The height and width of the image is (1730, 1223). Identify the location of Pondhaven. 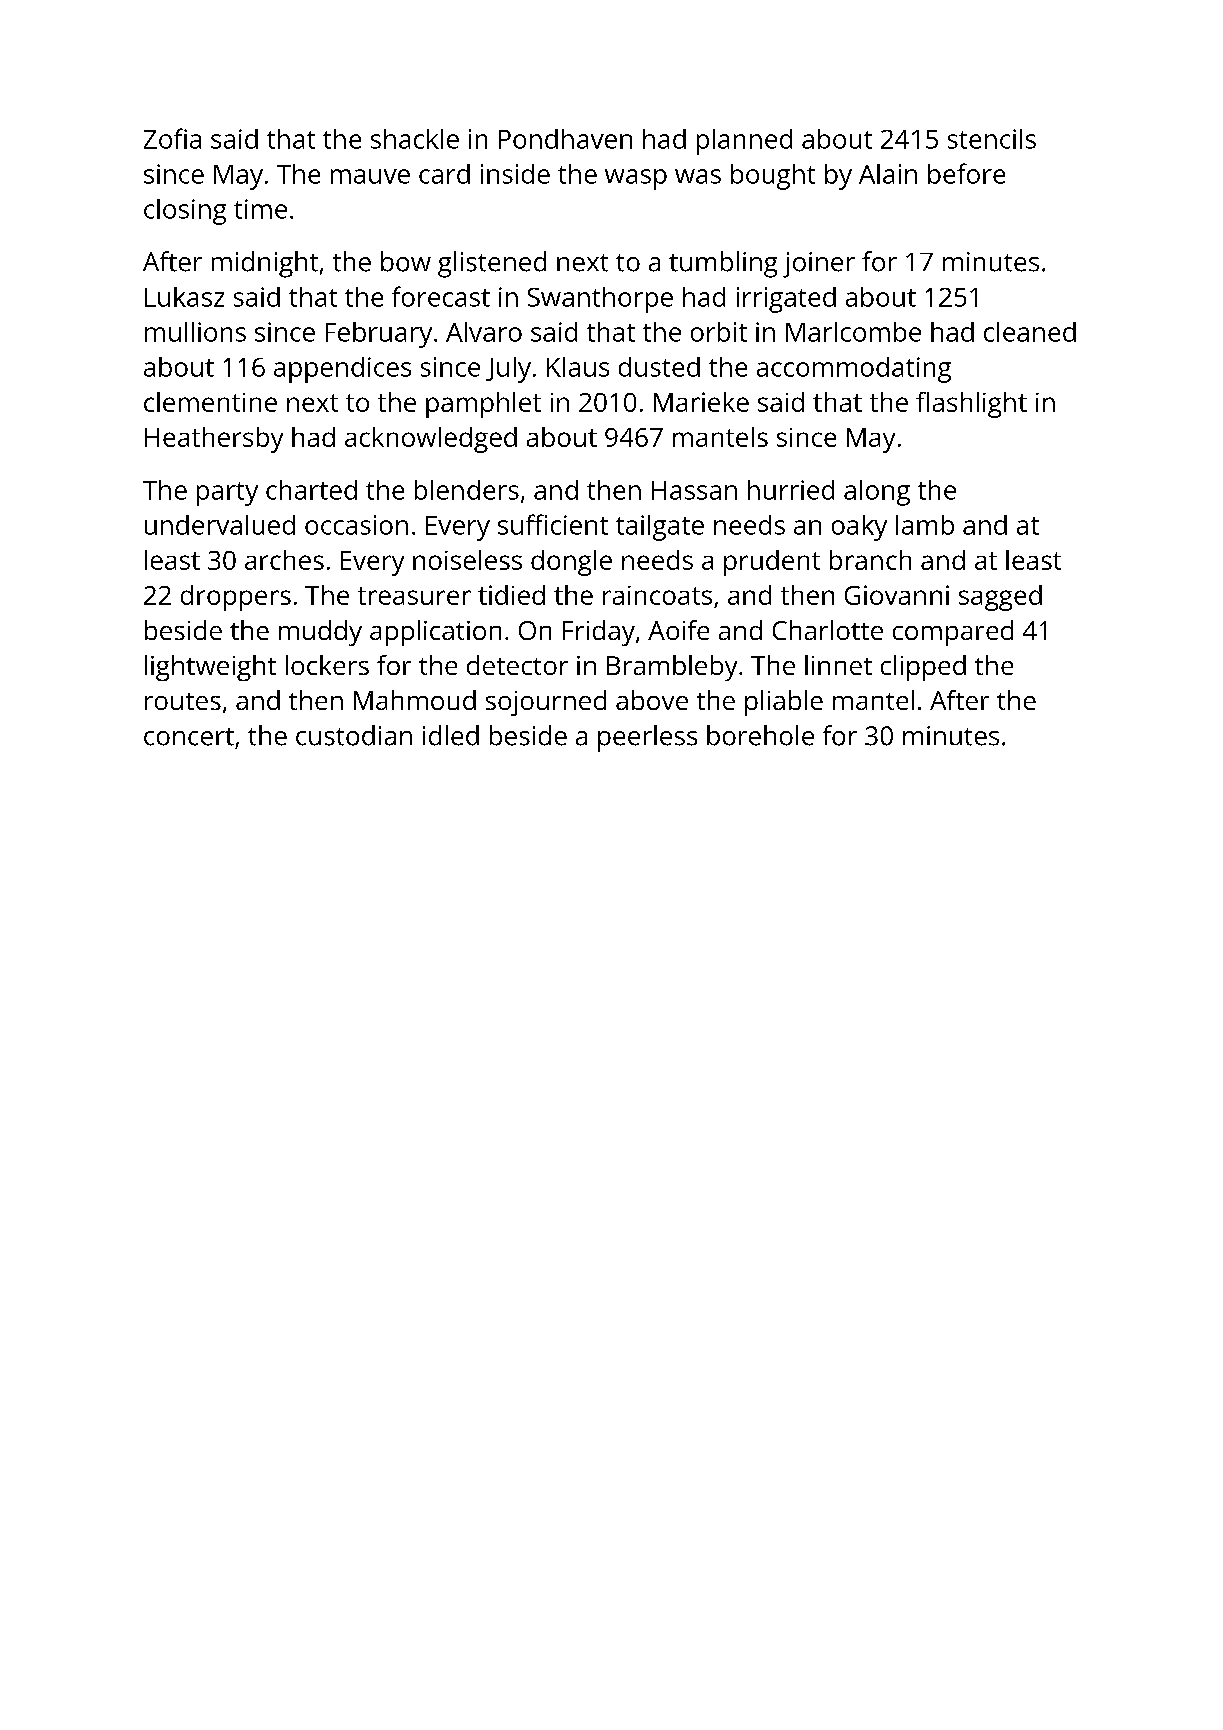
(565, 139).
